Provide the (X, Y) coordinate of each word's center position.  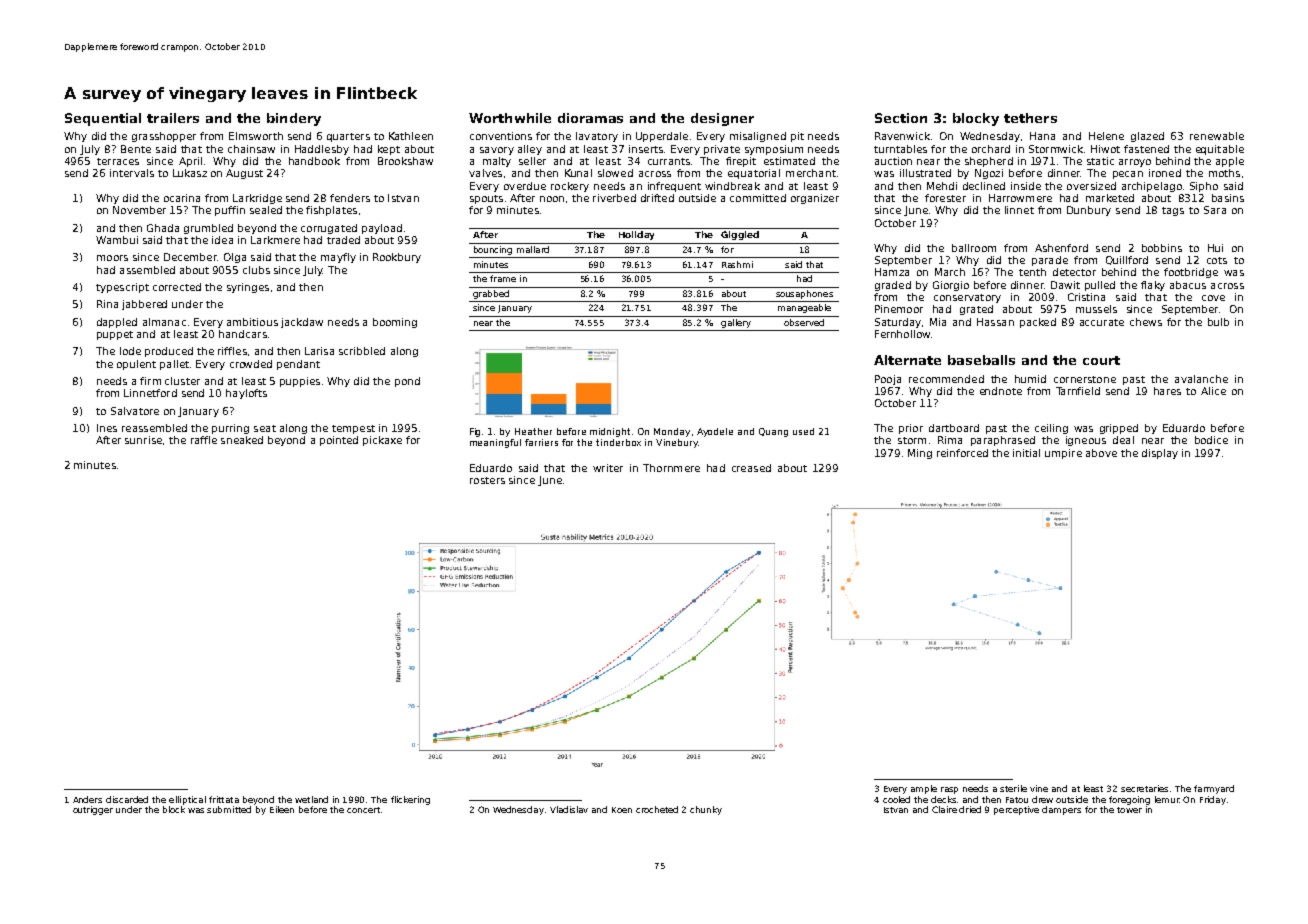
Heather (533, 431)
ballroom (974, 248)
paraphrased (1003, 441)
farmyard (1214, 789)
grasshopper (164, 137)
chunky (706, 810)
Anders (87, 799)
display (1160, 454)
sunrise (143, 440)
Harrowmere (1020, 198)
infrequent (674, 187)
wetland (311, 799)
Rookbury (397, 258)
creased (751, 468)
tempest (353, 429)
